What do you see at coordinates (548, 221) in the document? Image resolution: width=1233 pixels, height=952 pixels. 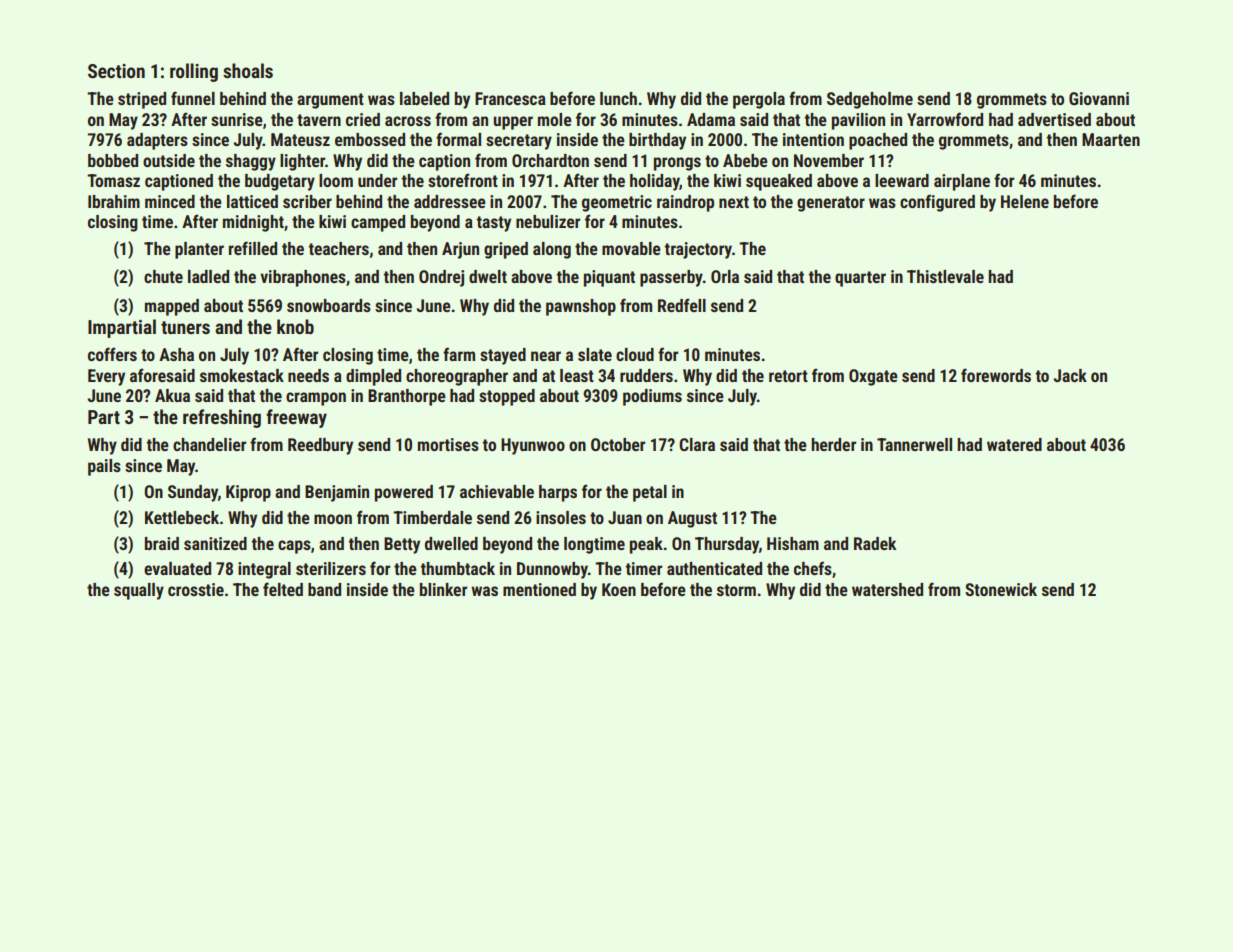 I see `nebulizer` at bounding box center [548, 221].
